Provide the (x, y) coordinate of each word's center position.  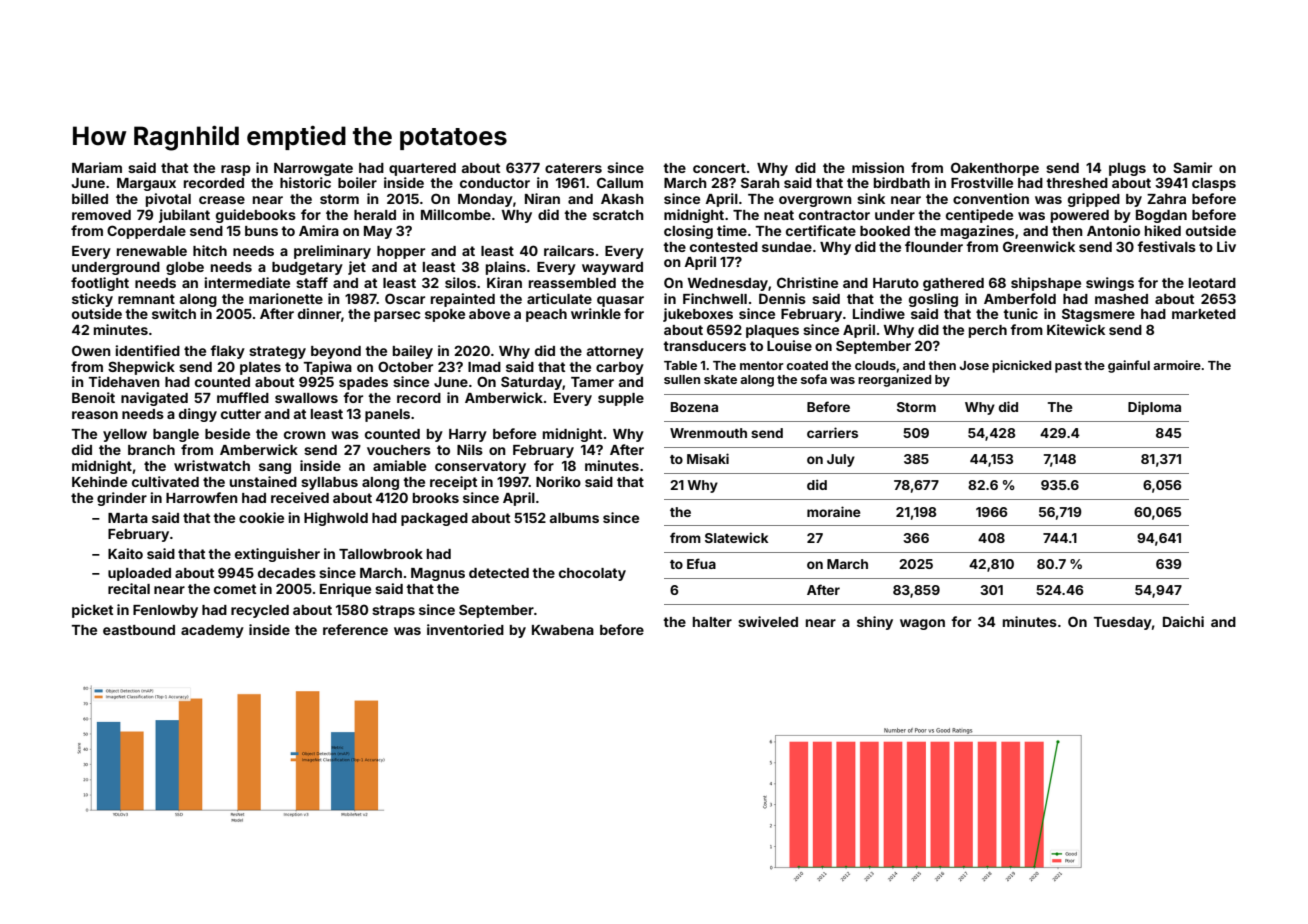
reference (355, 629)
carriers (832, 432)
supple (621, 399)
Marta (128, 518)
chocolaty (592, 574)
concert (719, 168)
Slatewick (737, 537)
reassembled (572, 283)
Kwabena (563, 630)
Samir (1192, 167)
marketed (1204, 314)
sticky (92, 300)
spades (363, 383)
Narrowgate (313, 169)
